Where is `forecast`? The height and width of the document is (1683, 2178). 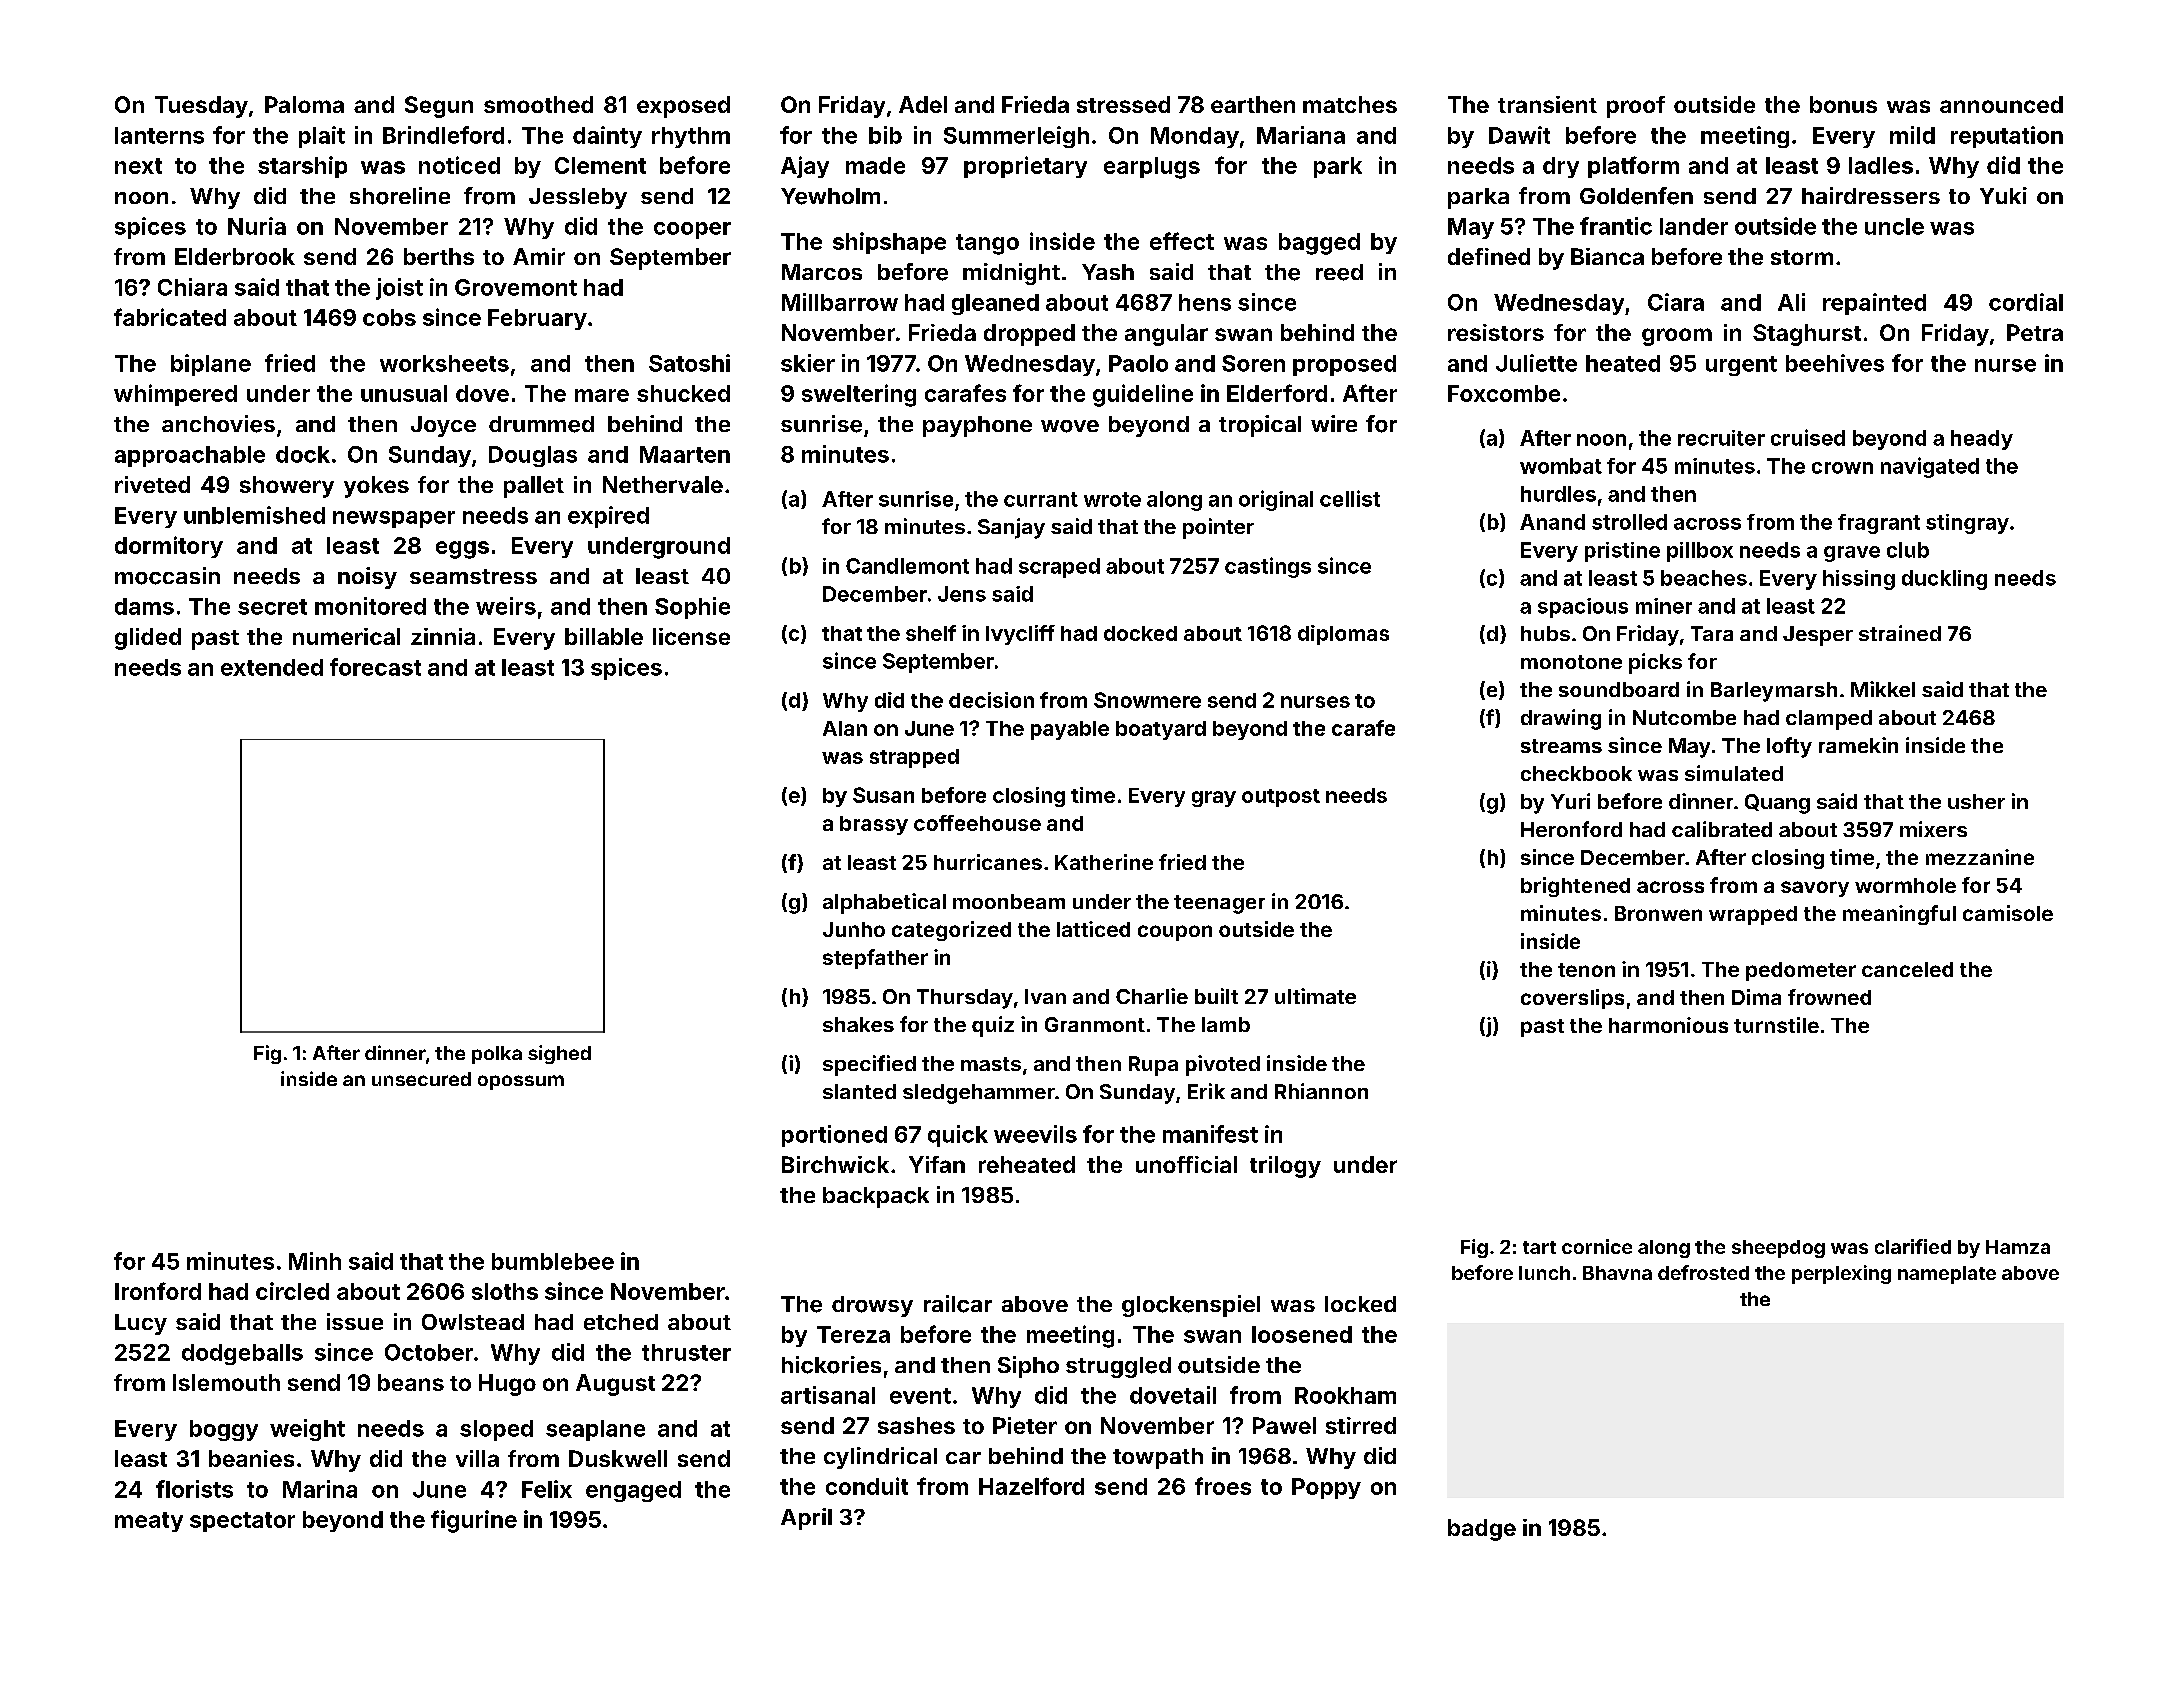
forecast is located at coordinates (375, 667).
